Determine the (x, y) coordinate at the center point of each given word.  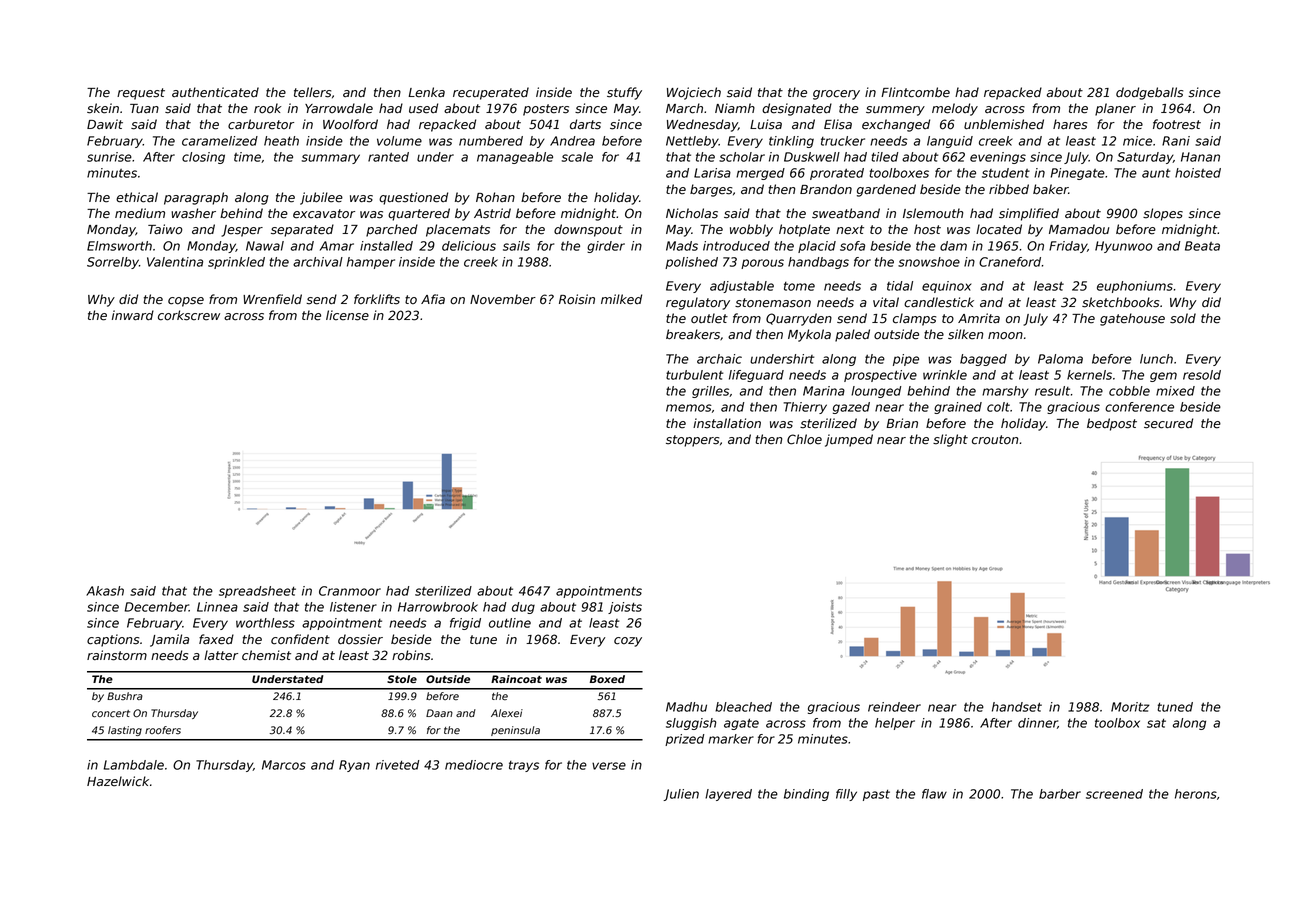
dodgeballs (1149, 93)
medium (140, 213)
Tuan (144, 109)
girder (606, 247)
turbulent (694, 375)
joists (625, 608)
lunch (1156, 359)
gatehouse (1132, 319)
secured (1168, 423)
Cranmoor (350, 591)
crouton (995, 440)
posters (546, 110)
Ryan (354, 766)
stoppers (692, 441)
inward (133, 315)
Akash (105, 591)
